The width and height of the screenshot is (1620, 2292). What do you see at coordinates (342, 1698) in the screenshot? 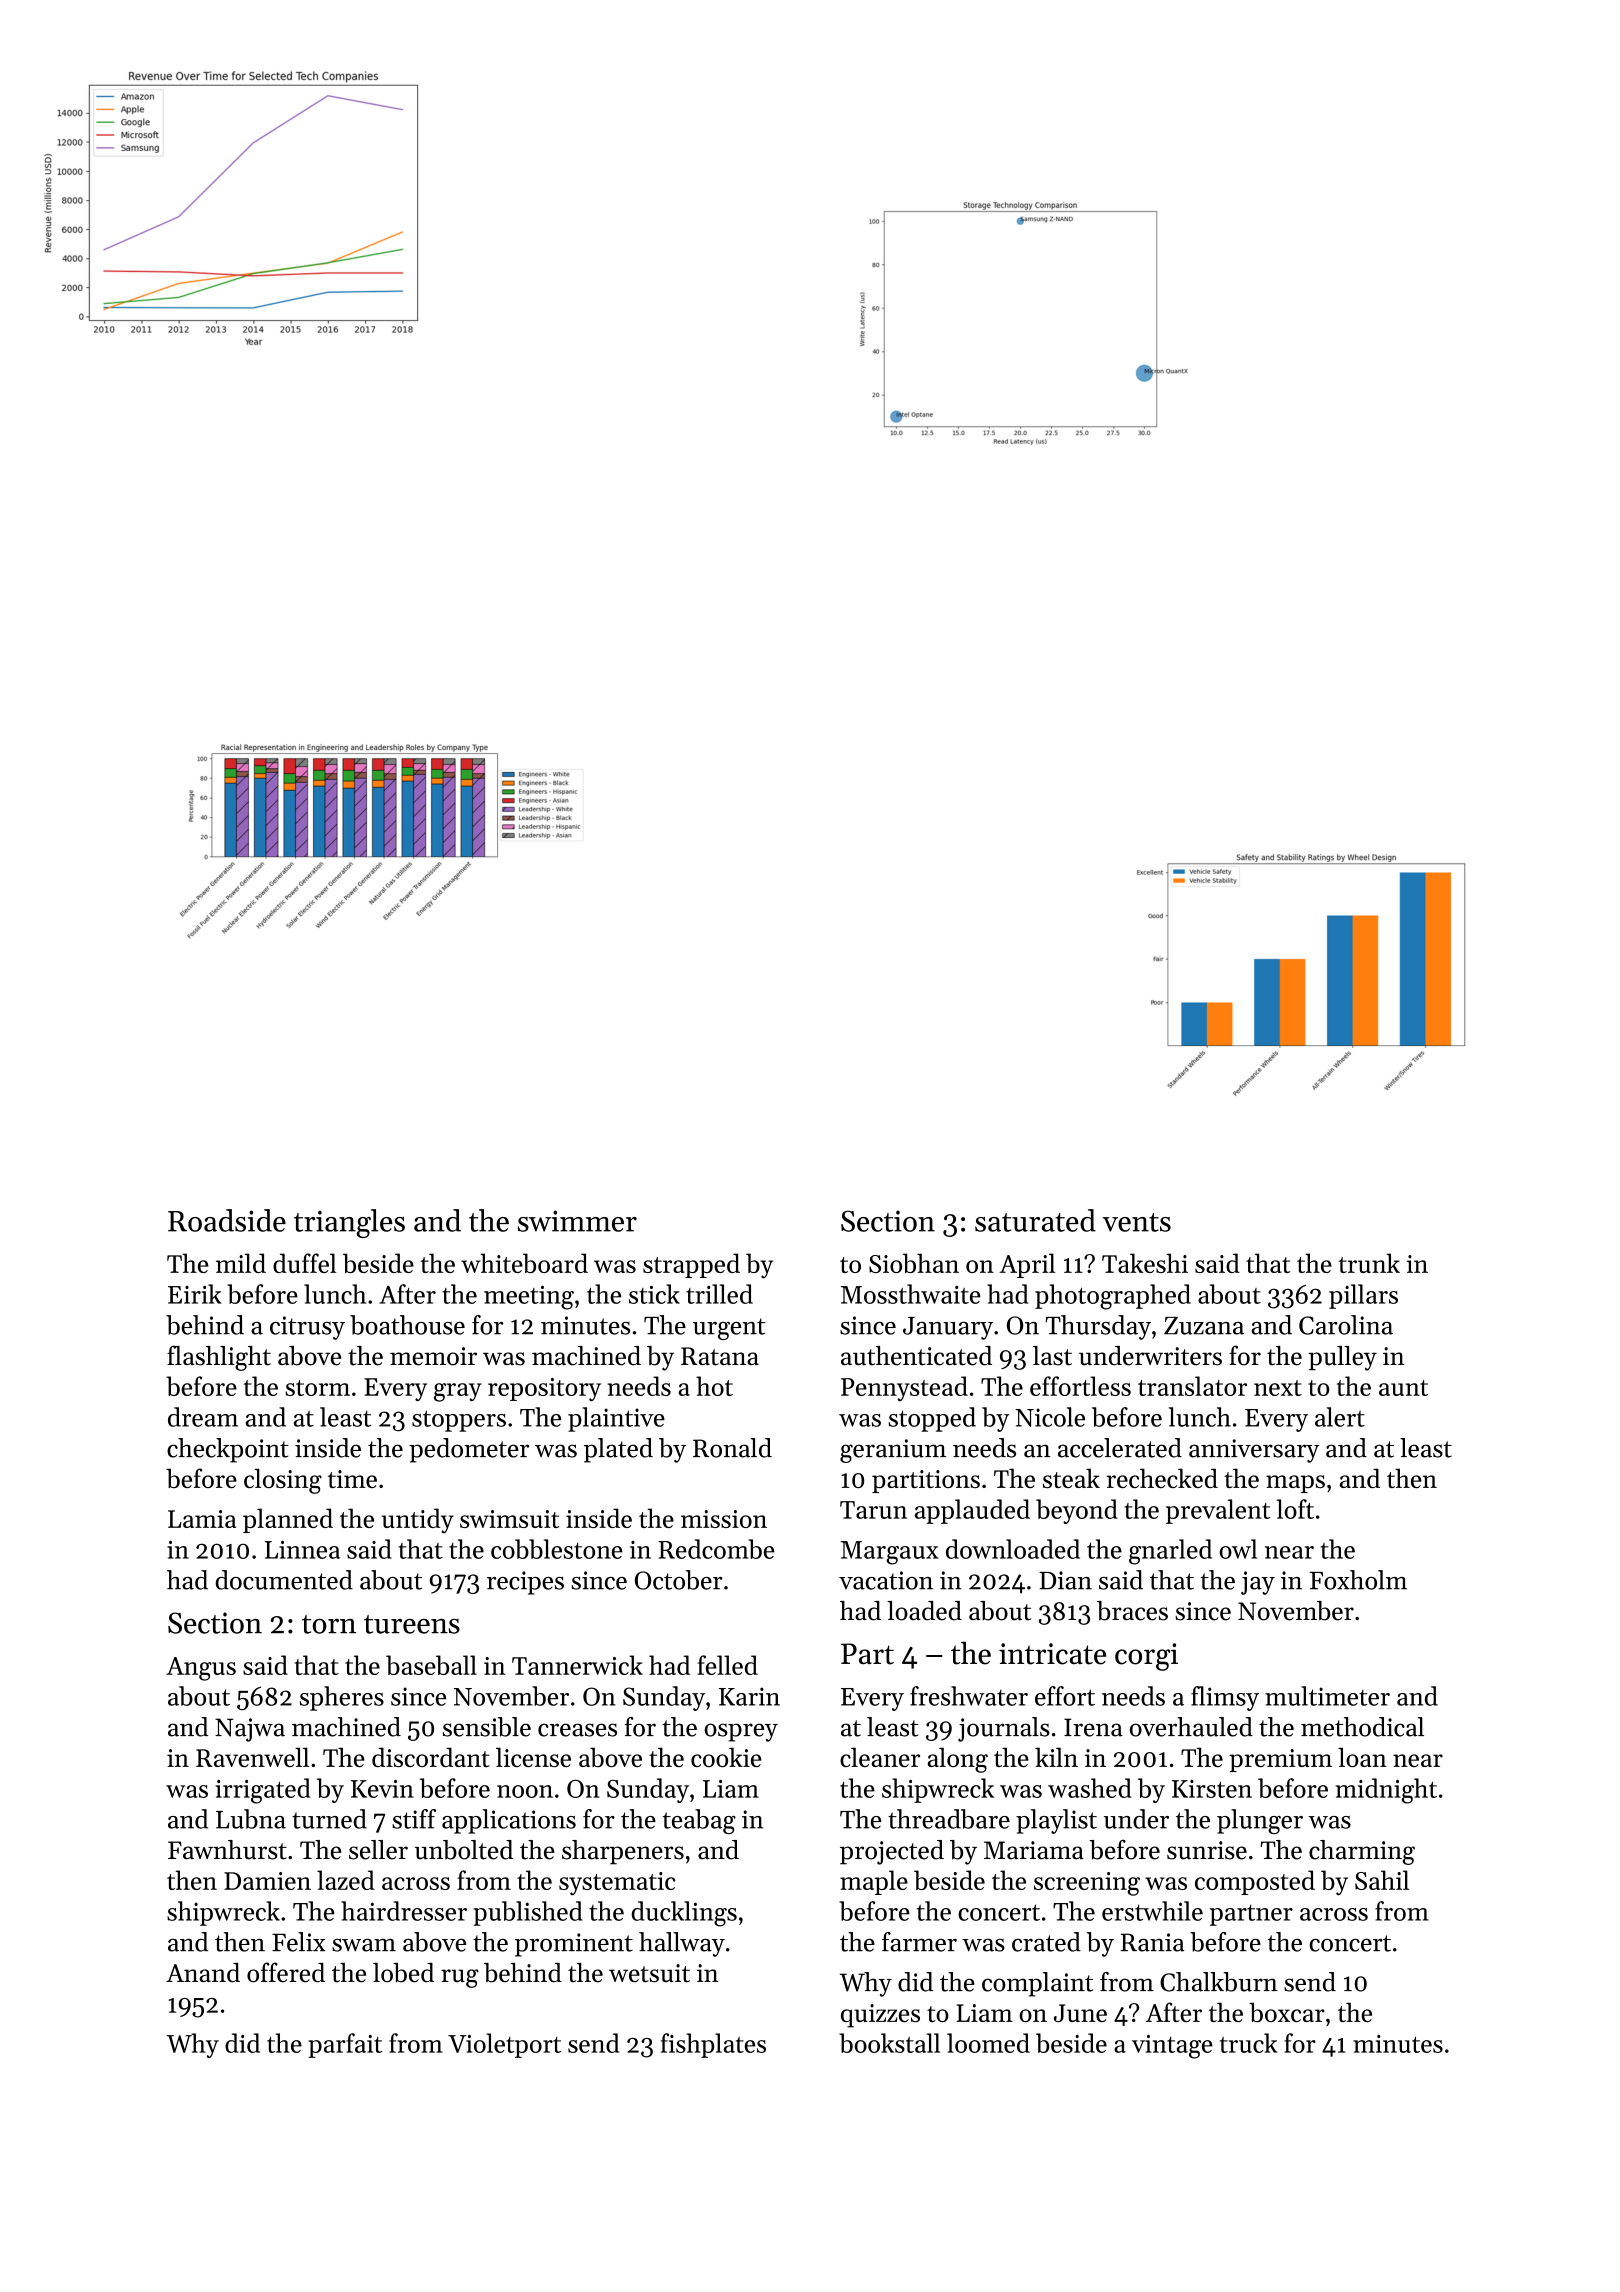
I see `spheres` at bounding box center [342, 1698].
